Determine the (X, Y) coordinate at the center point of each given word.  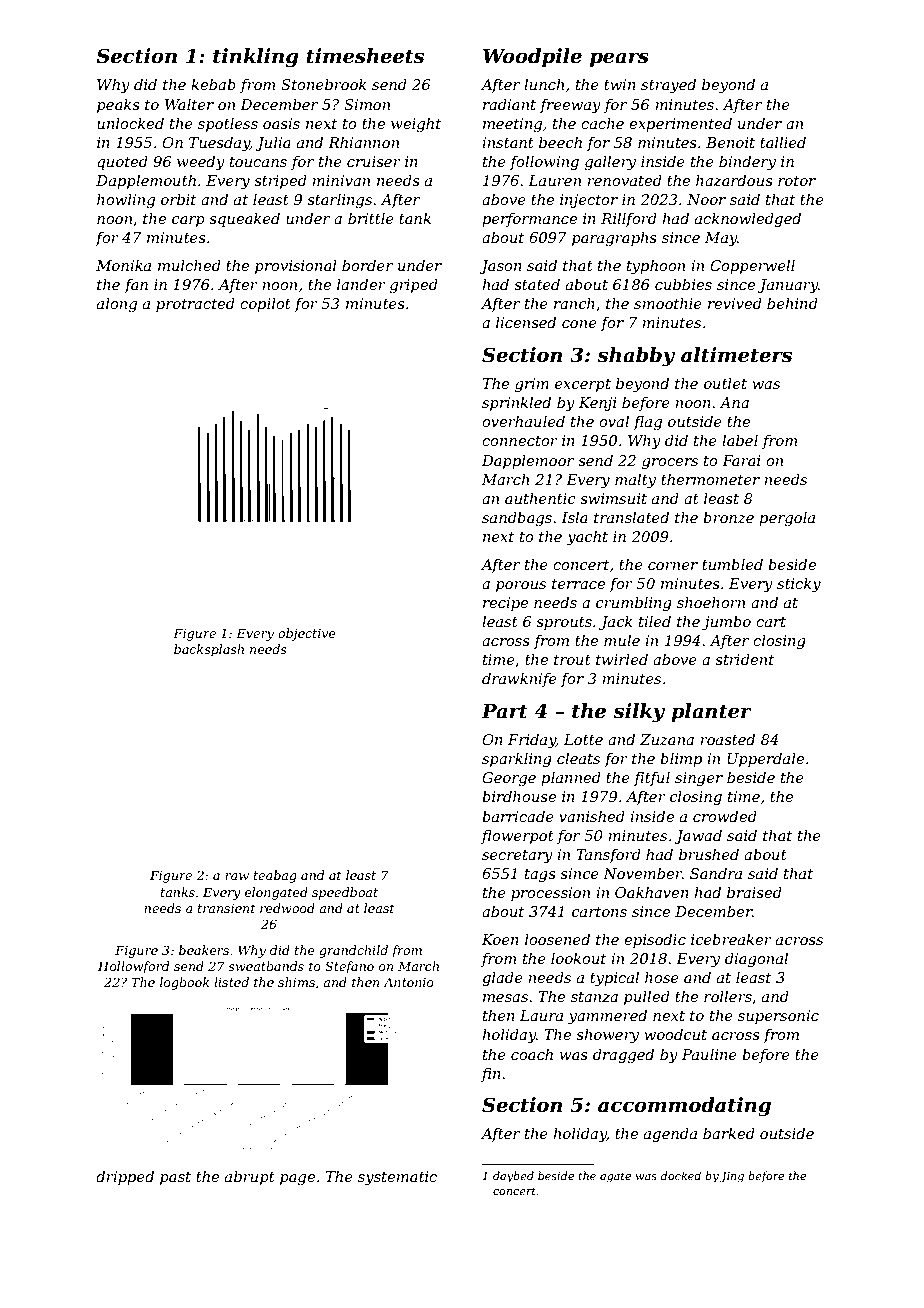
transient (227, 908)
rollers (728, 996)
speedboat (345, 893)
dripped (125, 1178)
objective (307, 634)
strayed (668, 86)
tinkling (255, 58)
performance (529, 220)
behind (792, 303)
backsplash (209, 650)
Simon (367, 104)
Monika (123, 265)
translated (631, 517)
